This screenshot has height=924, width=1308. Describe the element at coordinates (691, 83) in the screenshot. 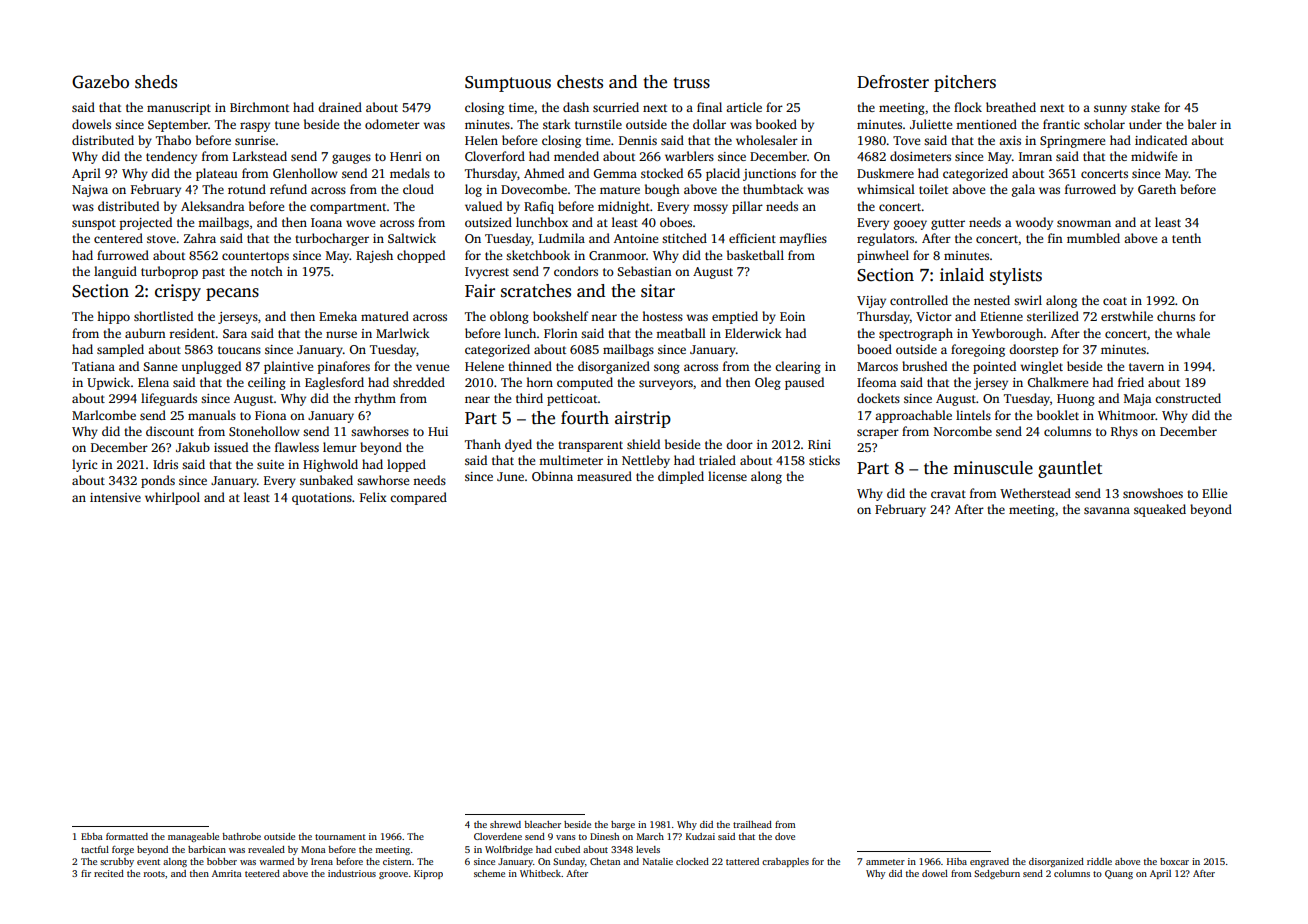

I see `truss` at that location.
